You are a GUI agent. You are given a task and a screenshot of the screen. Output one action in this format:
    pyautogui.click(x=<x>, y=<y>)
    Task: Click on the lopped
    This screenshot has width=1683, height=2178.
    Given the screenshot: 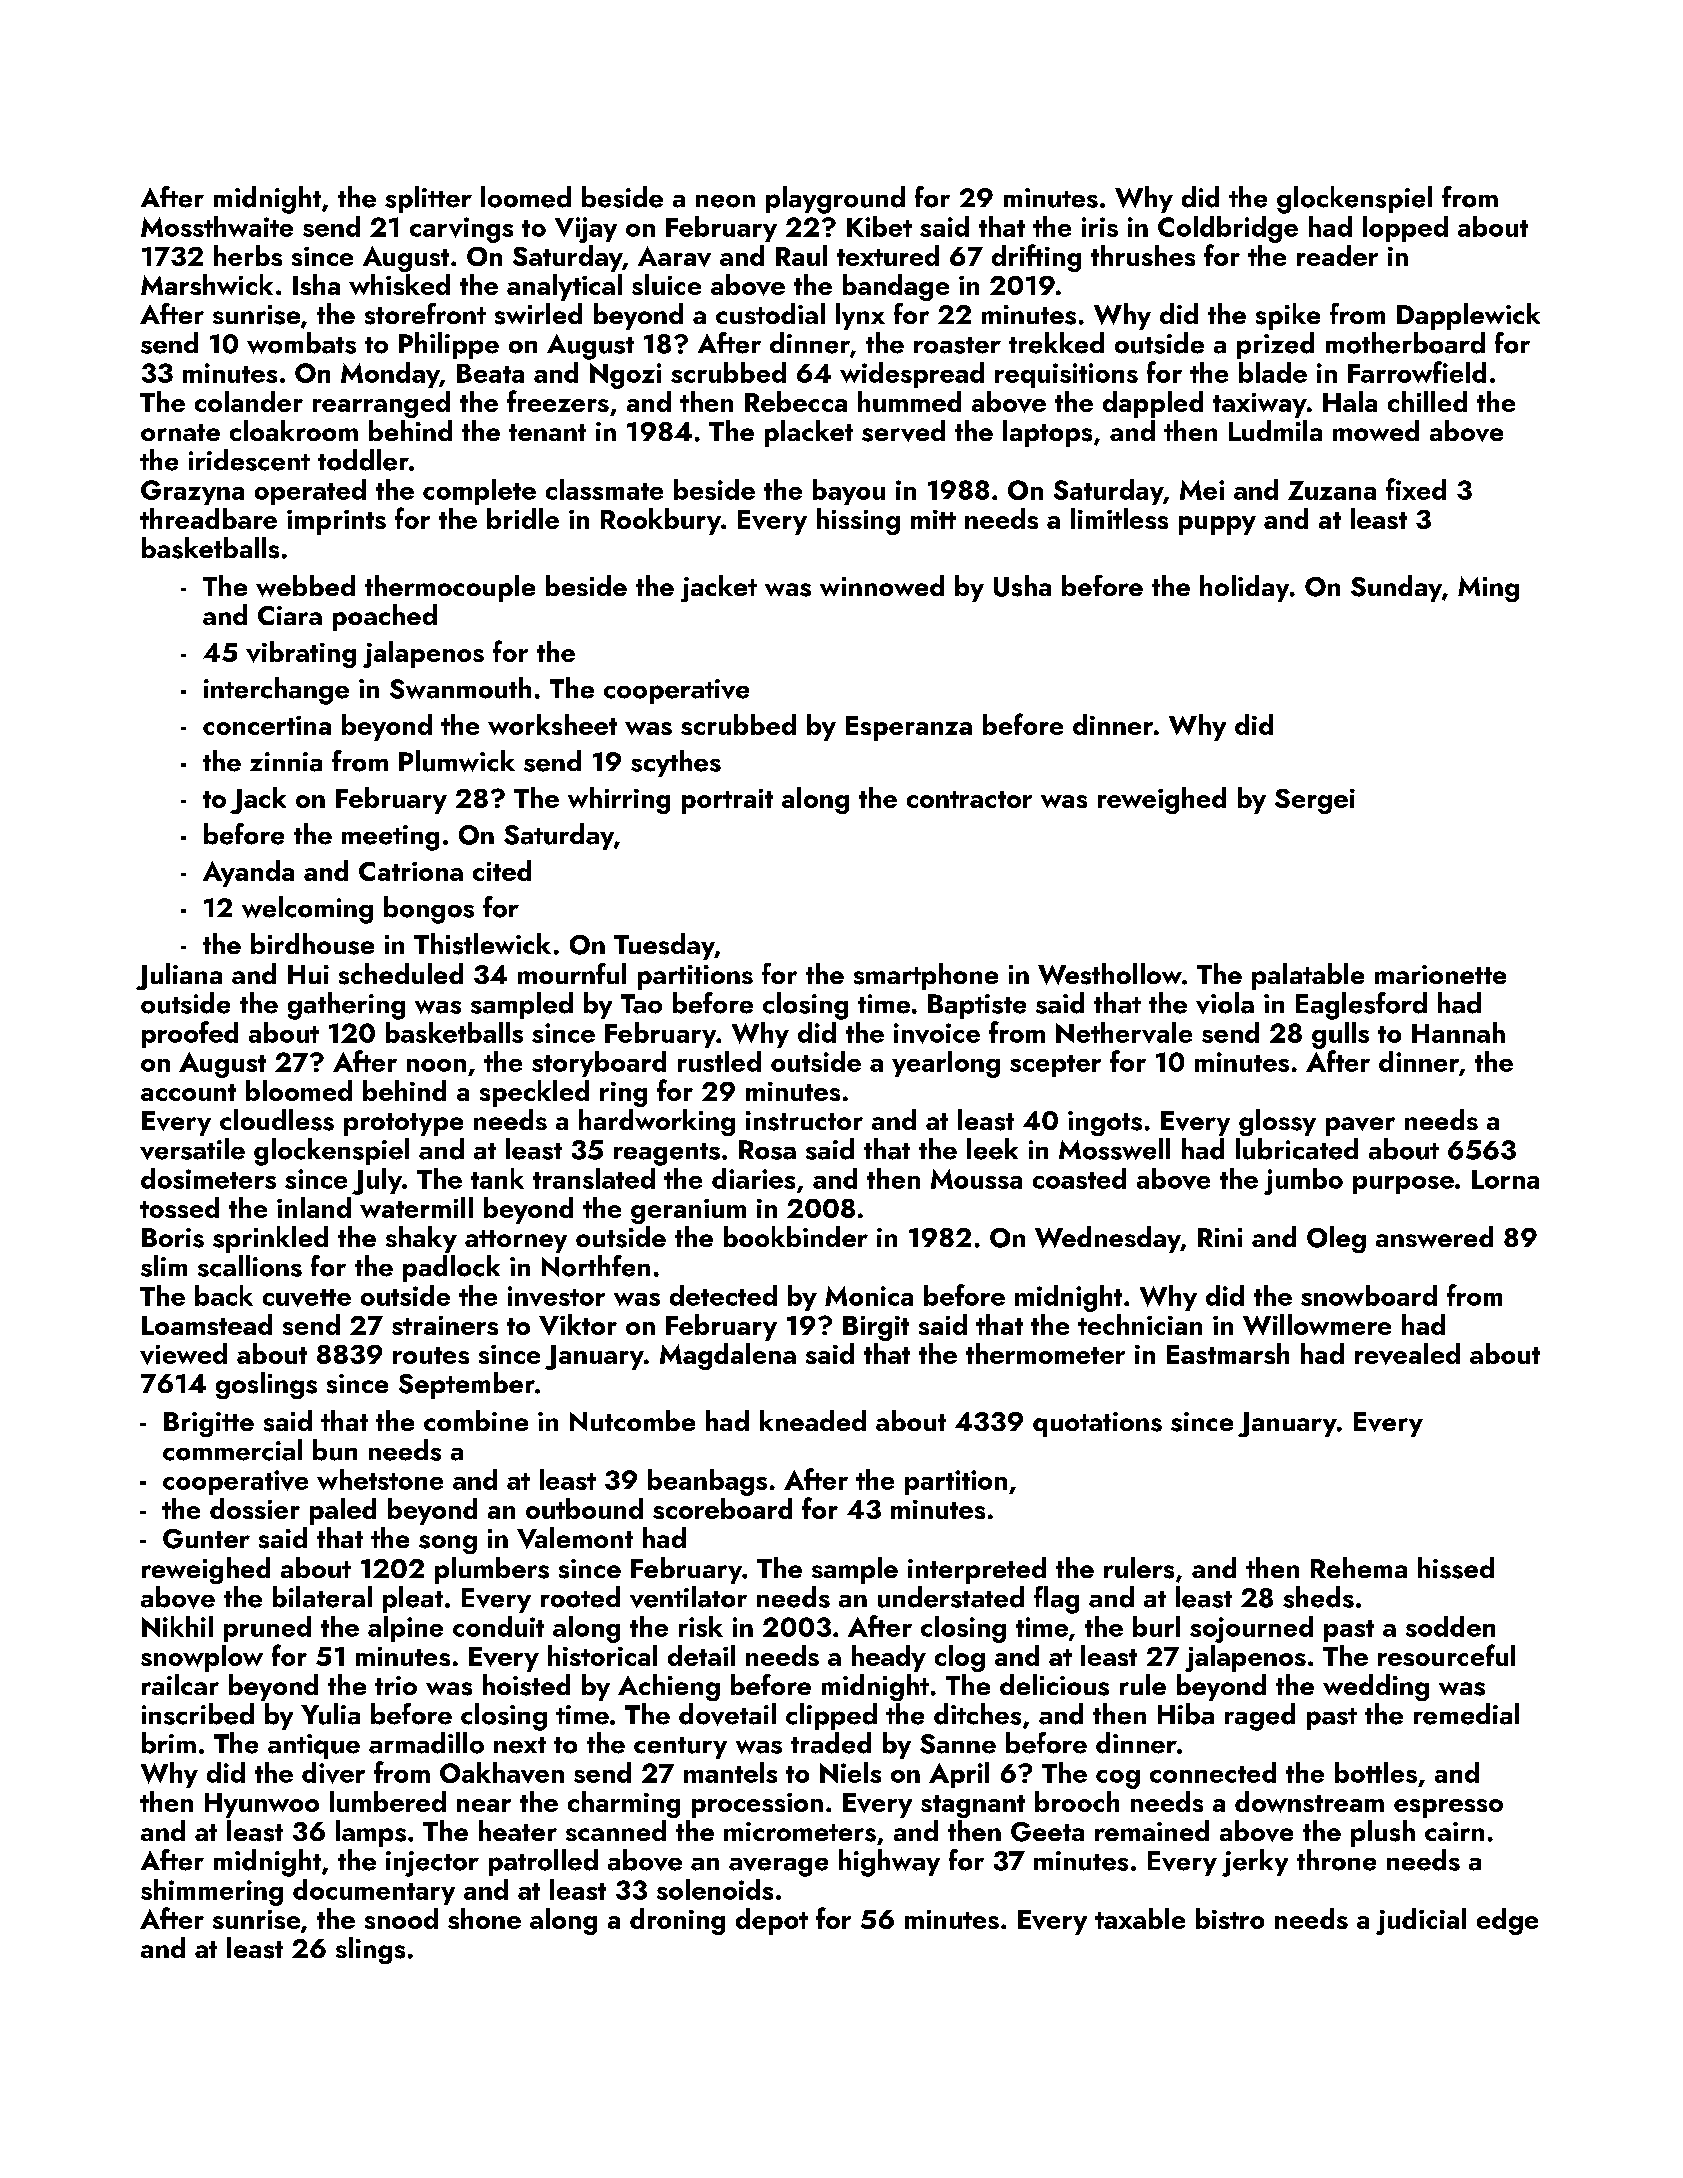 What is the action you would take?
    pyautogui.click(x=1405, y=229)
